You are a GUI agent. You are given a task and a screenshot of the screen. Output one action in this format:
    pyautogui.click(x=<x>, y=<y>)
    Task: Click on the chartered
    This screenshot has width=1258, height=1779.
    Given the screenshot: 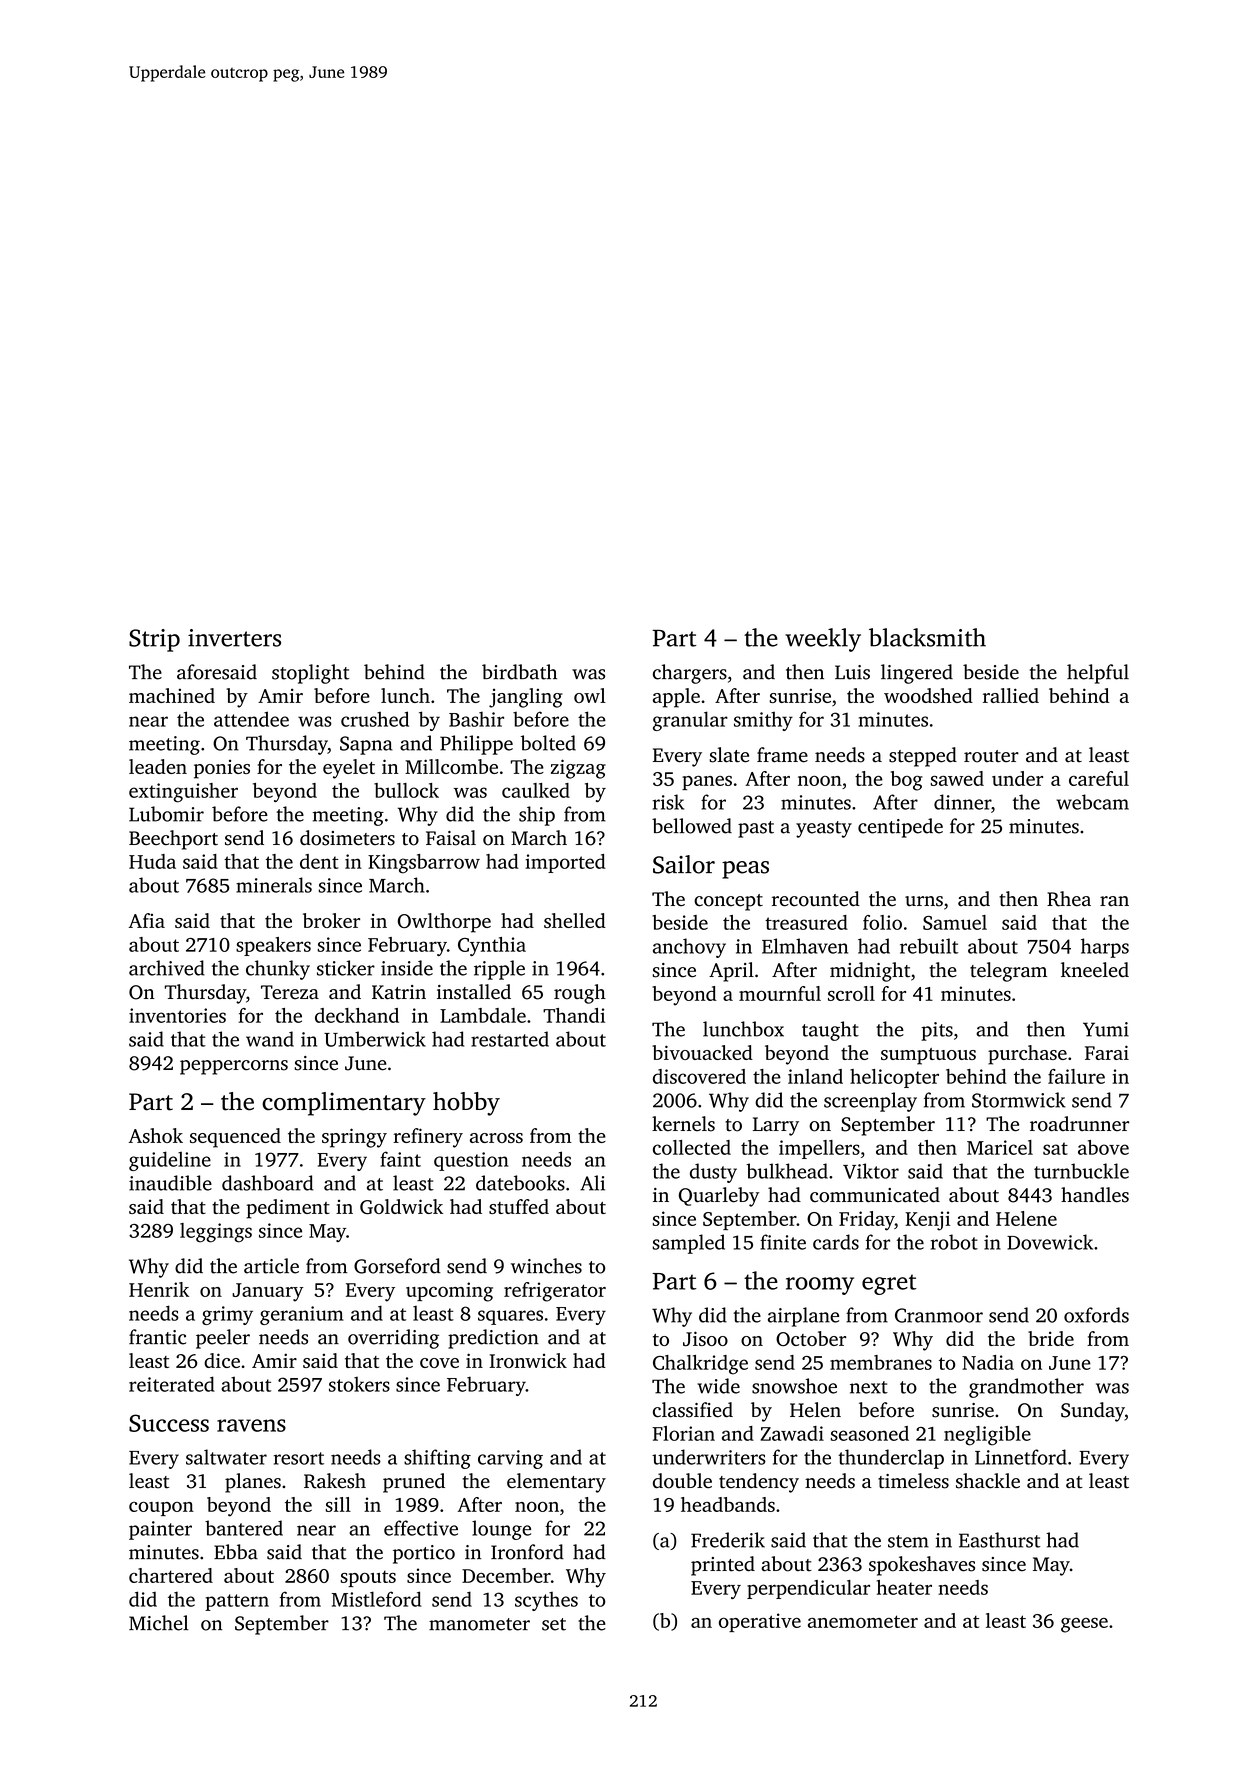 What is the action you would take?
    pyautogui.click(x=171, y=1575)
